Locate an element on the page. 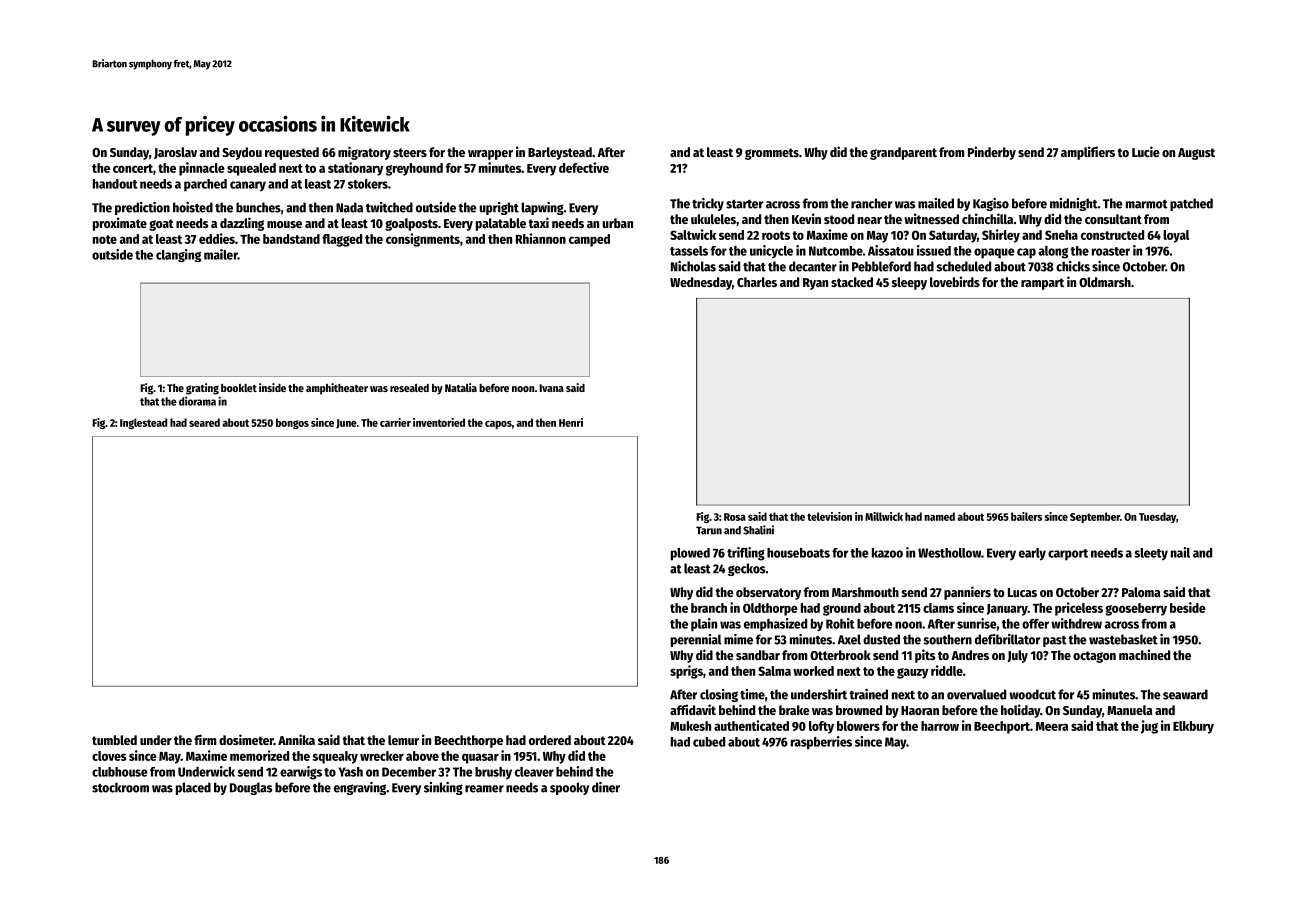 Image resolution: width=1308 pixels, height=924 pixels. cubed is located at coordinates (709, 742).
